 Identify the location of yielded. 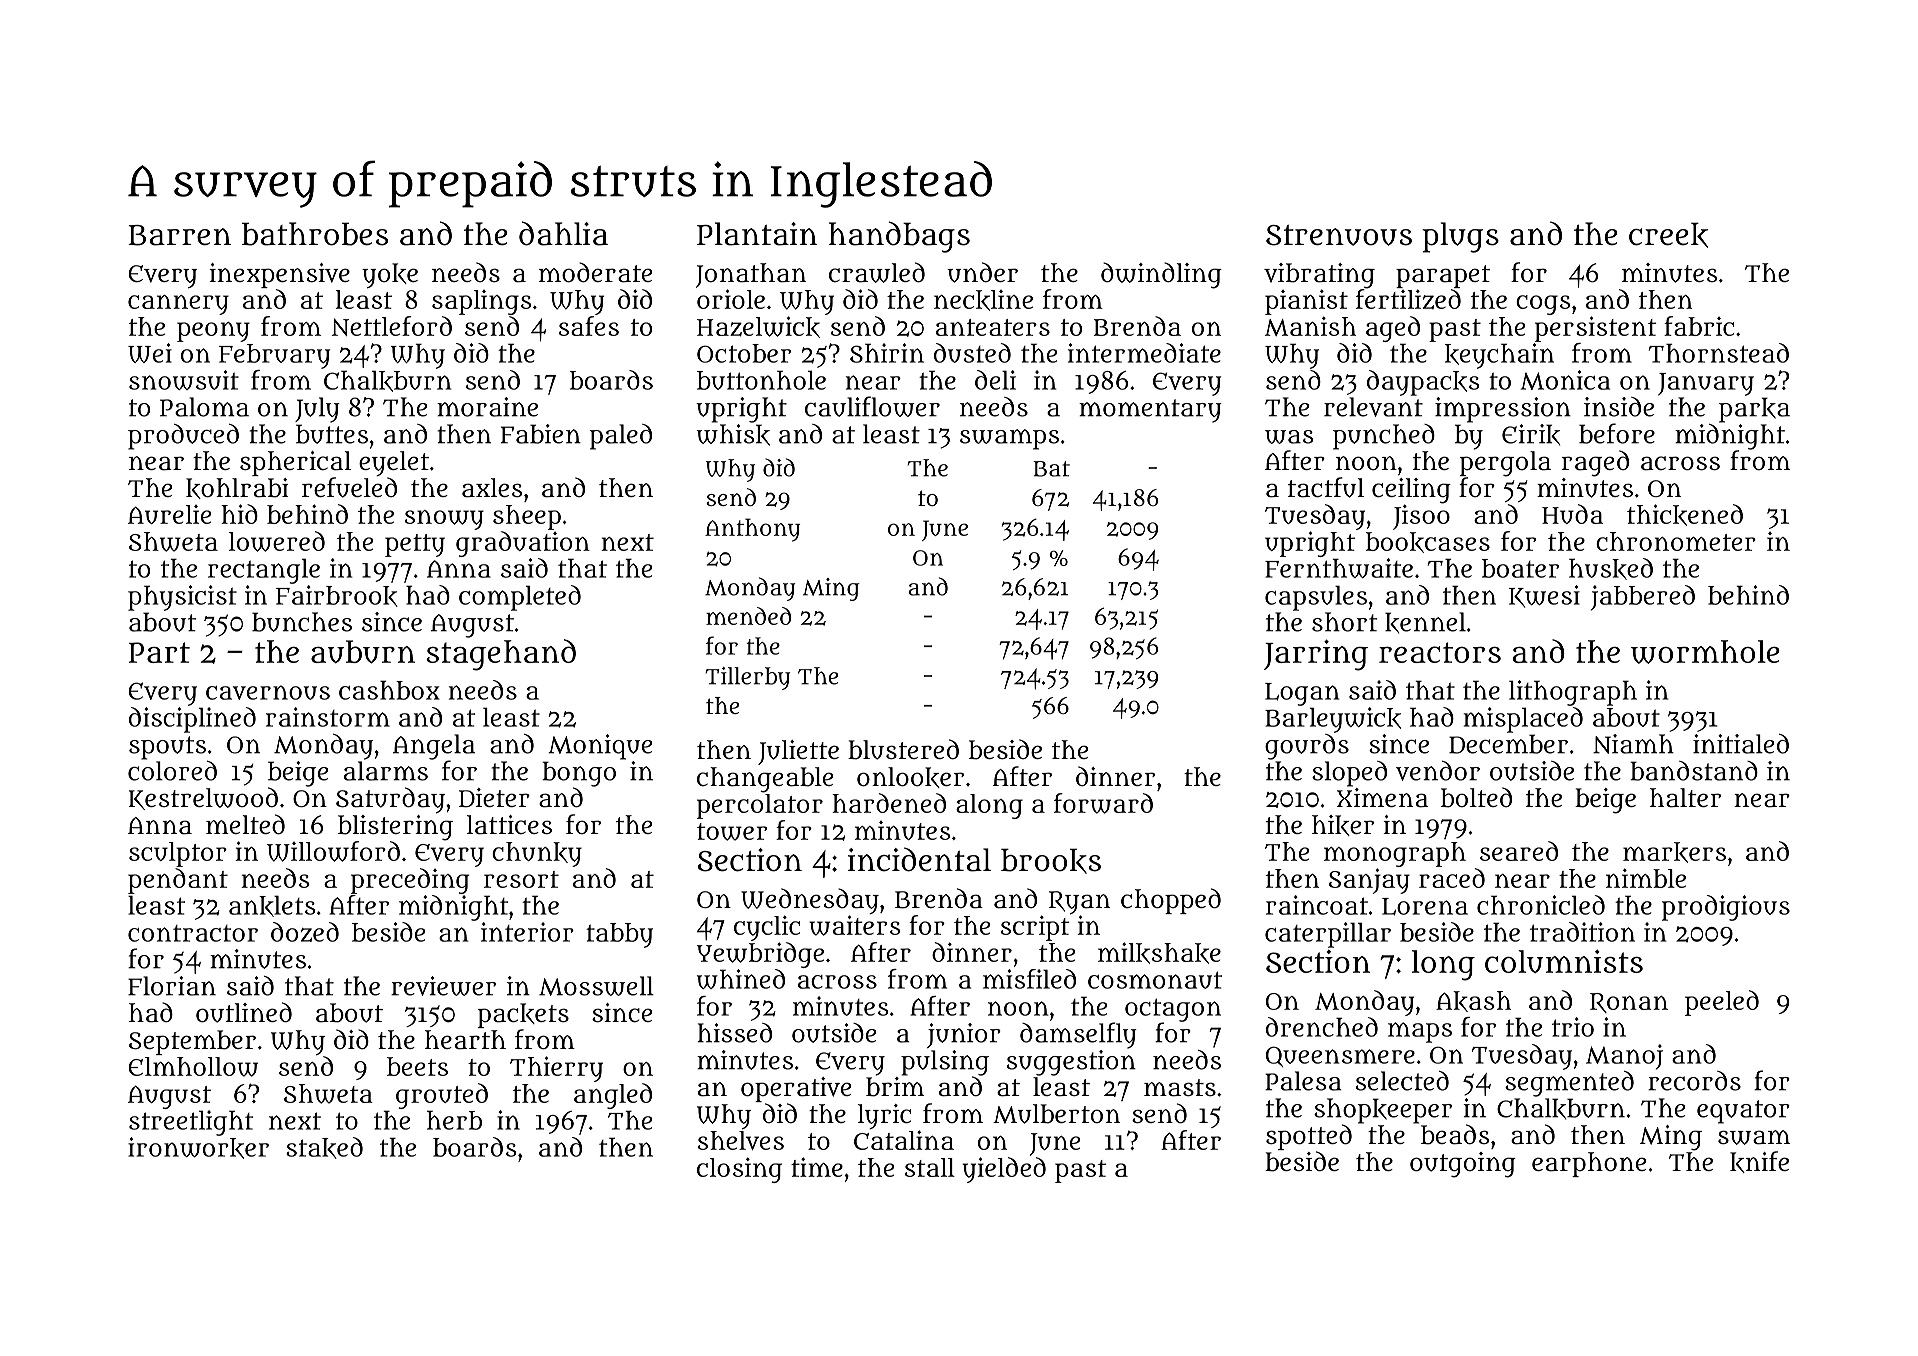
(1004, 1170).
